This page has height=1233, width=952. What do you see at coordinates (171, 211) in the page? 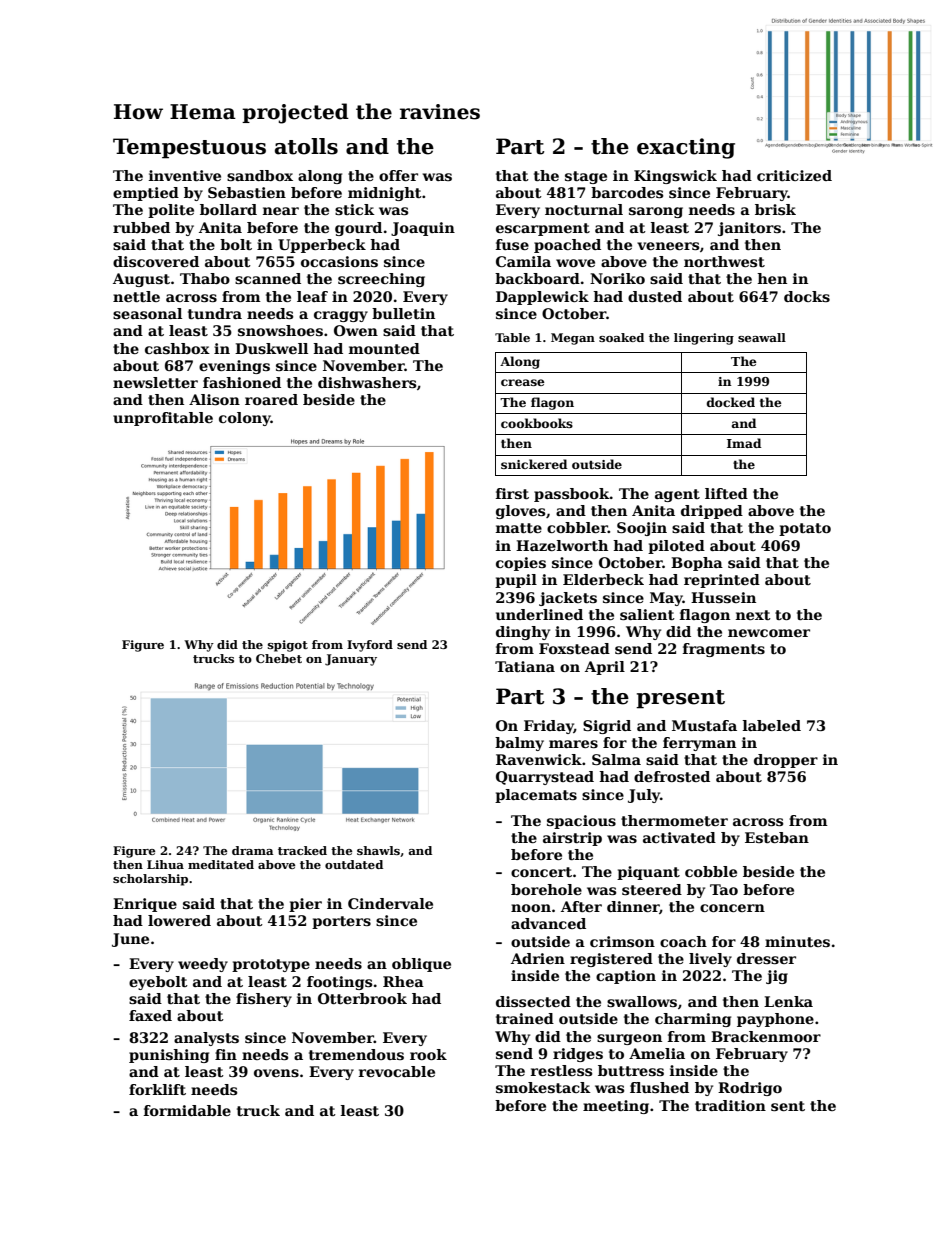
I see `polite` at bounding box center [171, 211].
